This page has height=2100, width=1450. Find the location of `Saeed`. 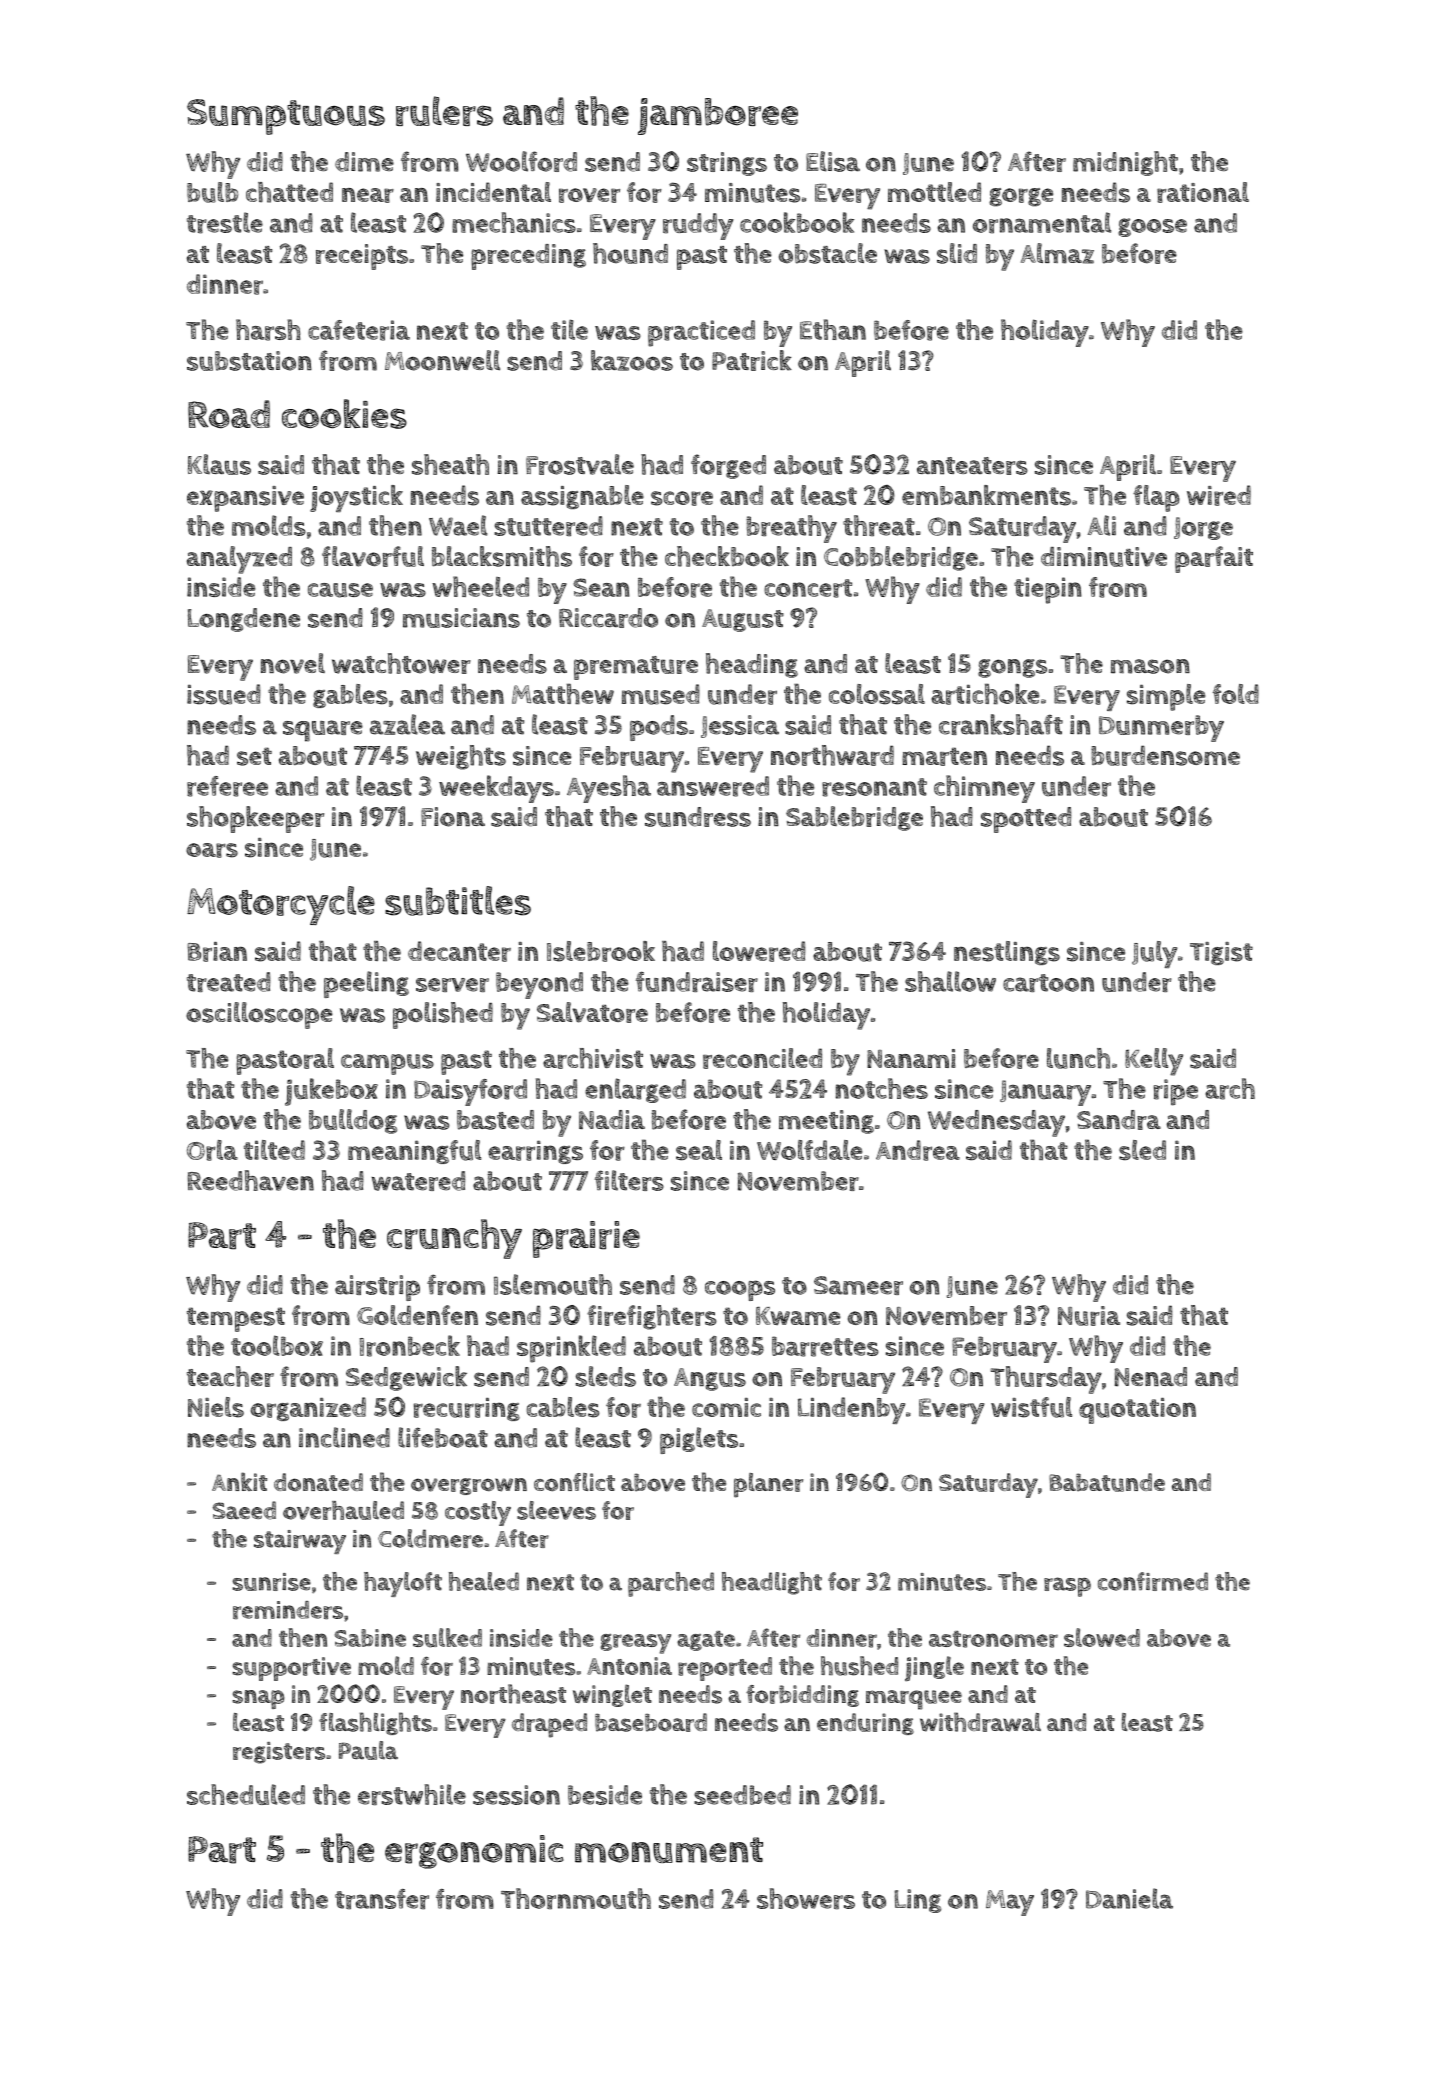

Saeed is located at coordinates (244, 1510).
